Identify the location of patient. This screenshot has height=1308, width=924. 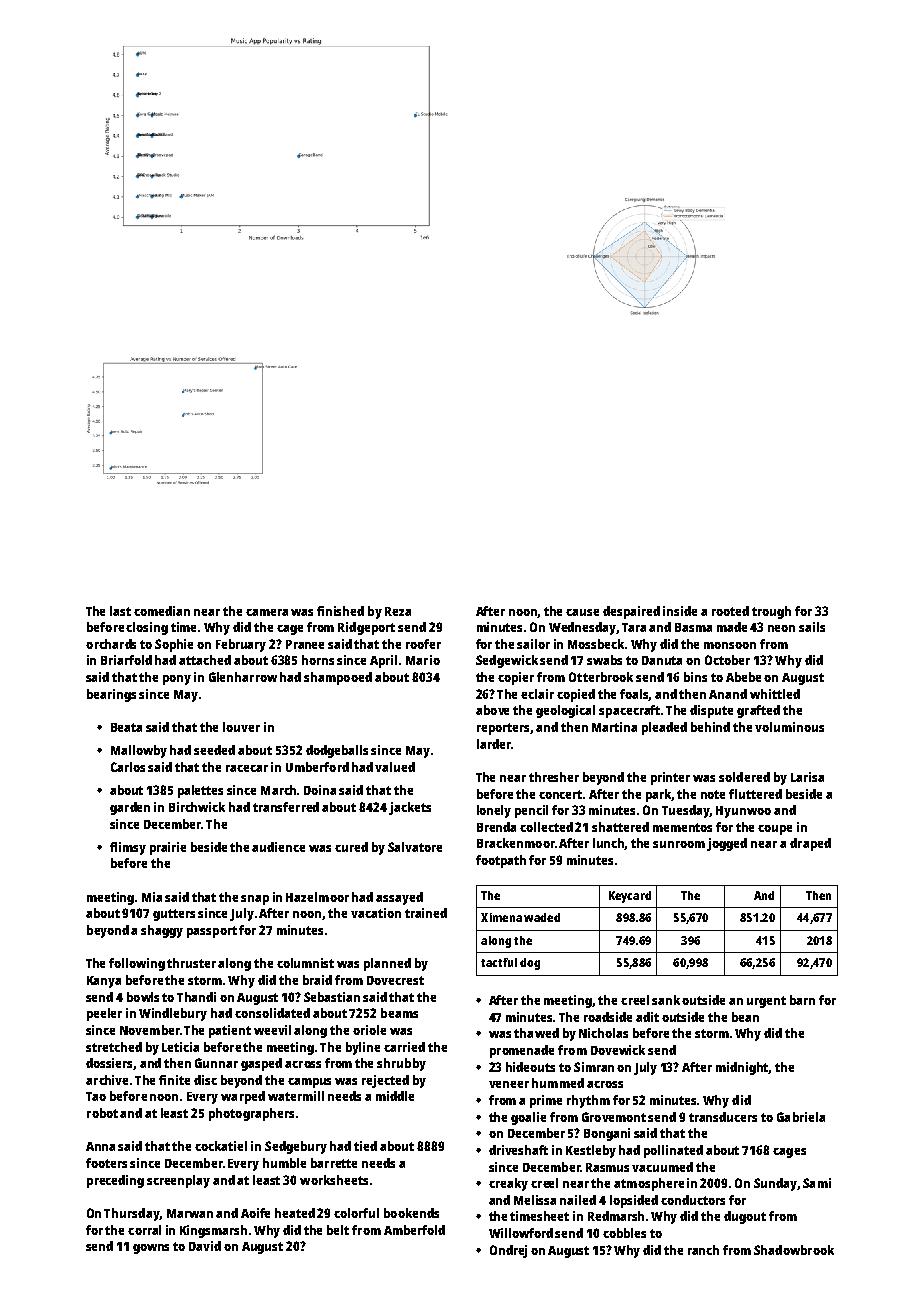
(230, 1031).
